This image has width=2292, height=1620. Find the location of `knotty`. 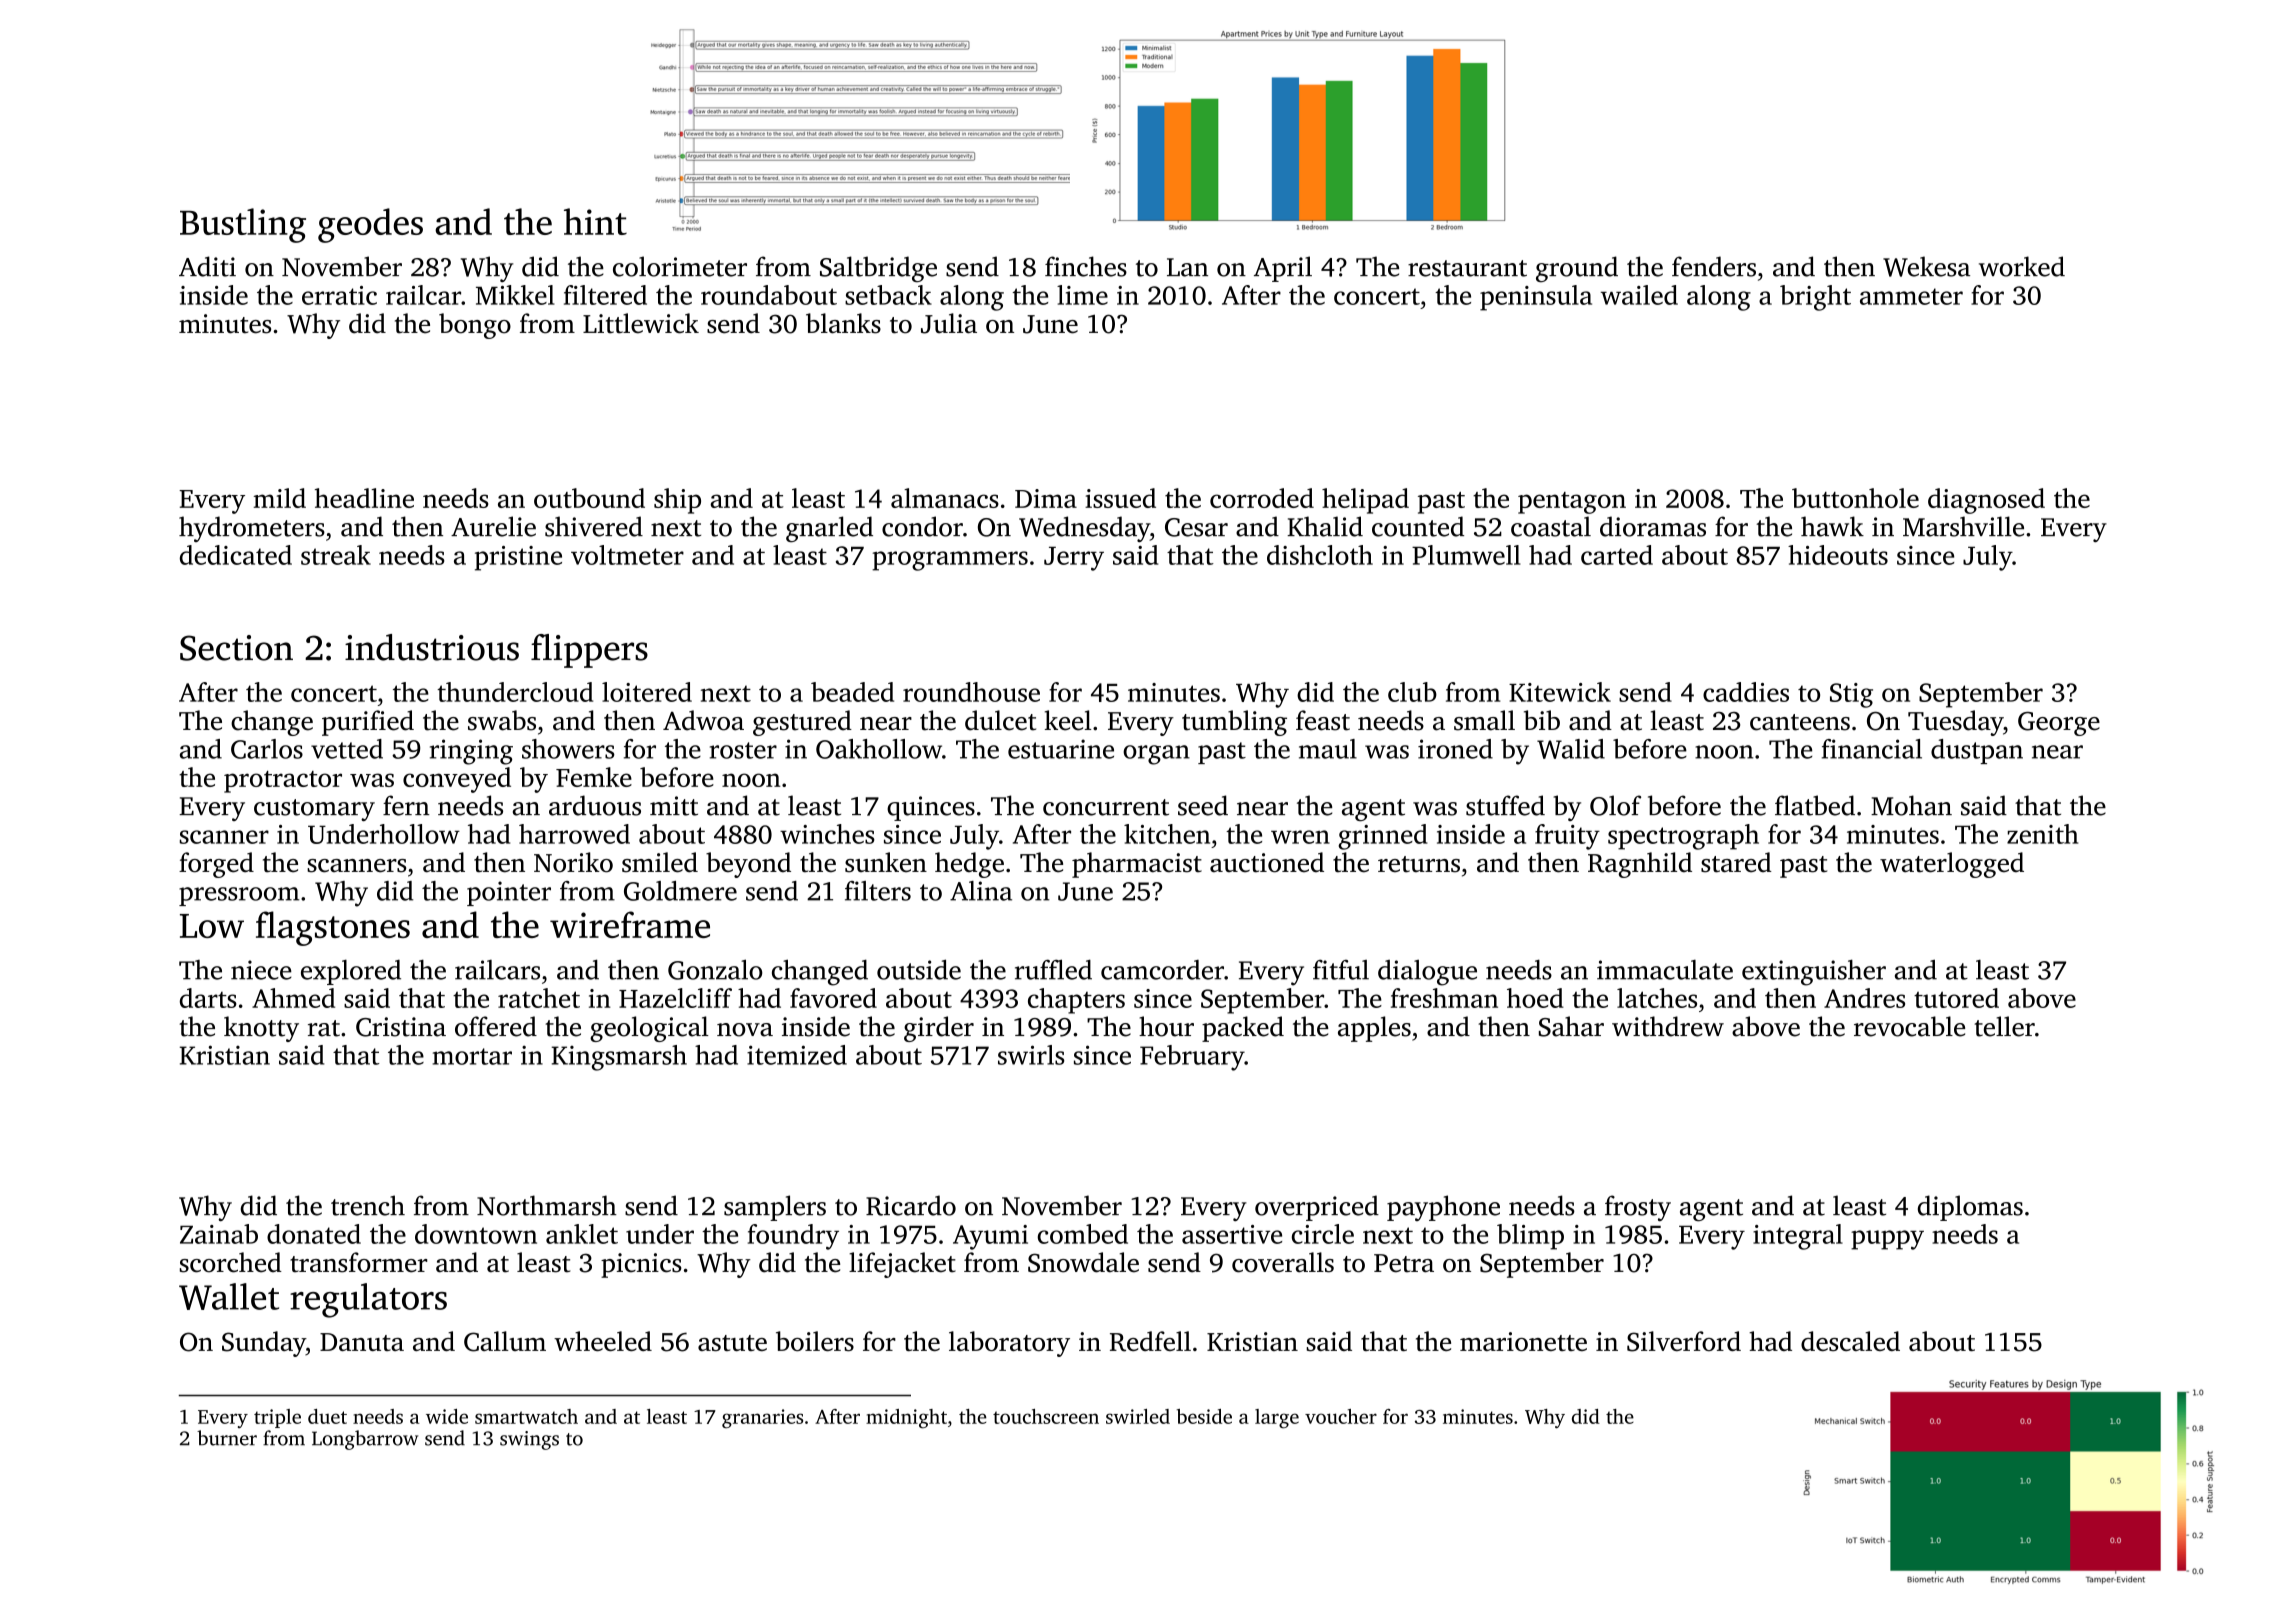

knotty is located at coordinates (261, 1029).
